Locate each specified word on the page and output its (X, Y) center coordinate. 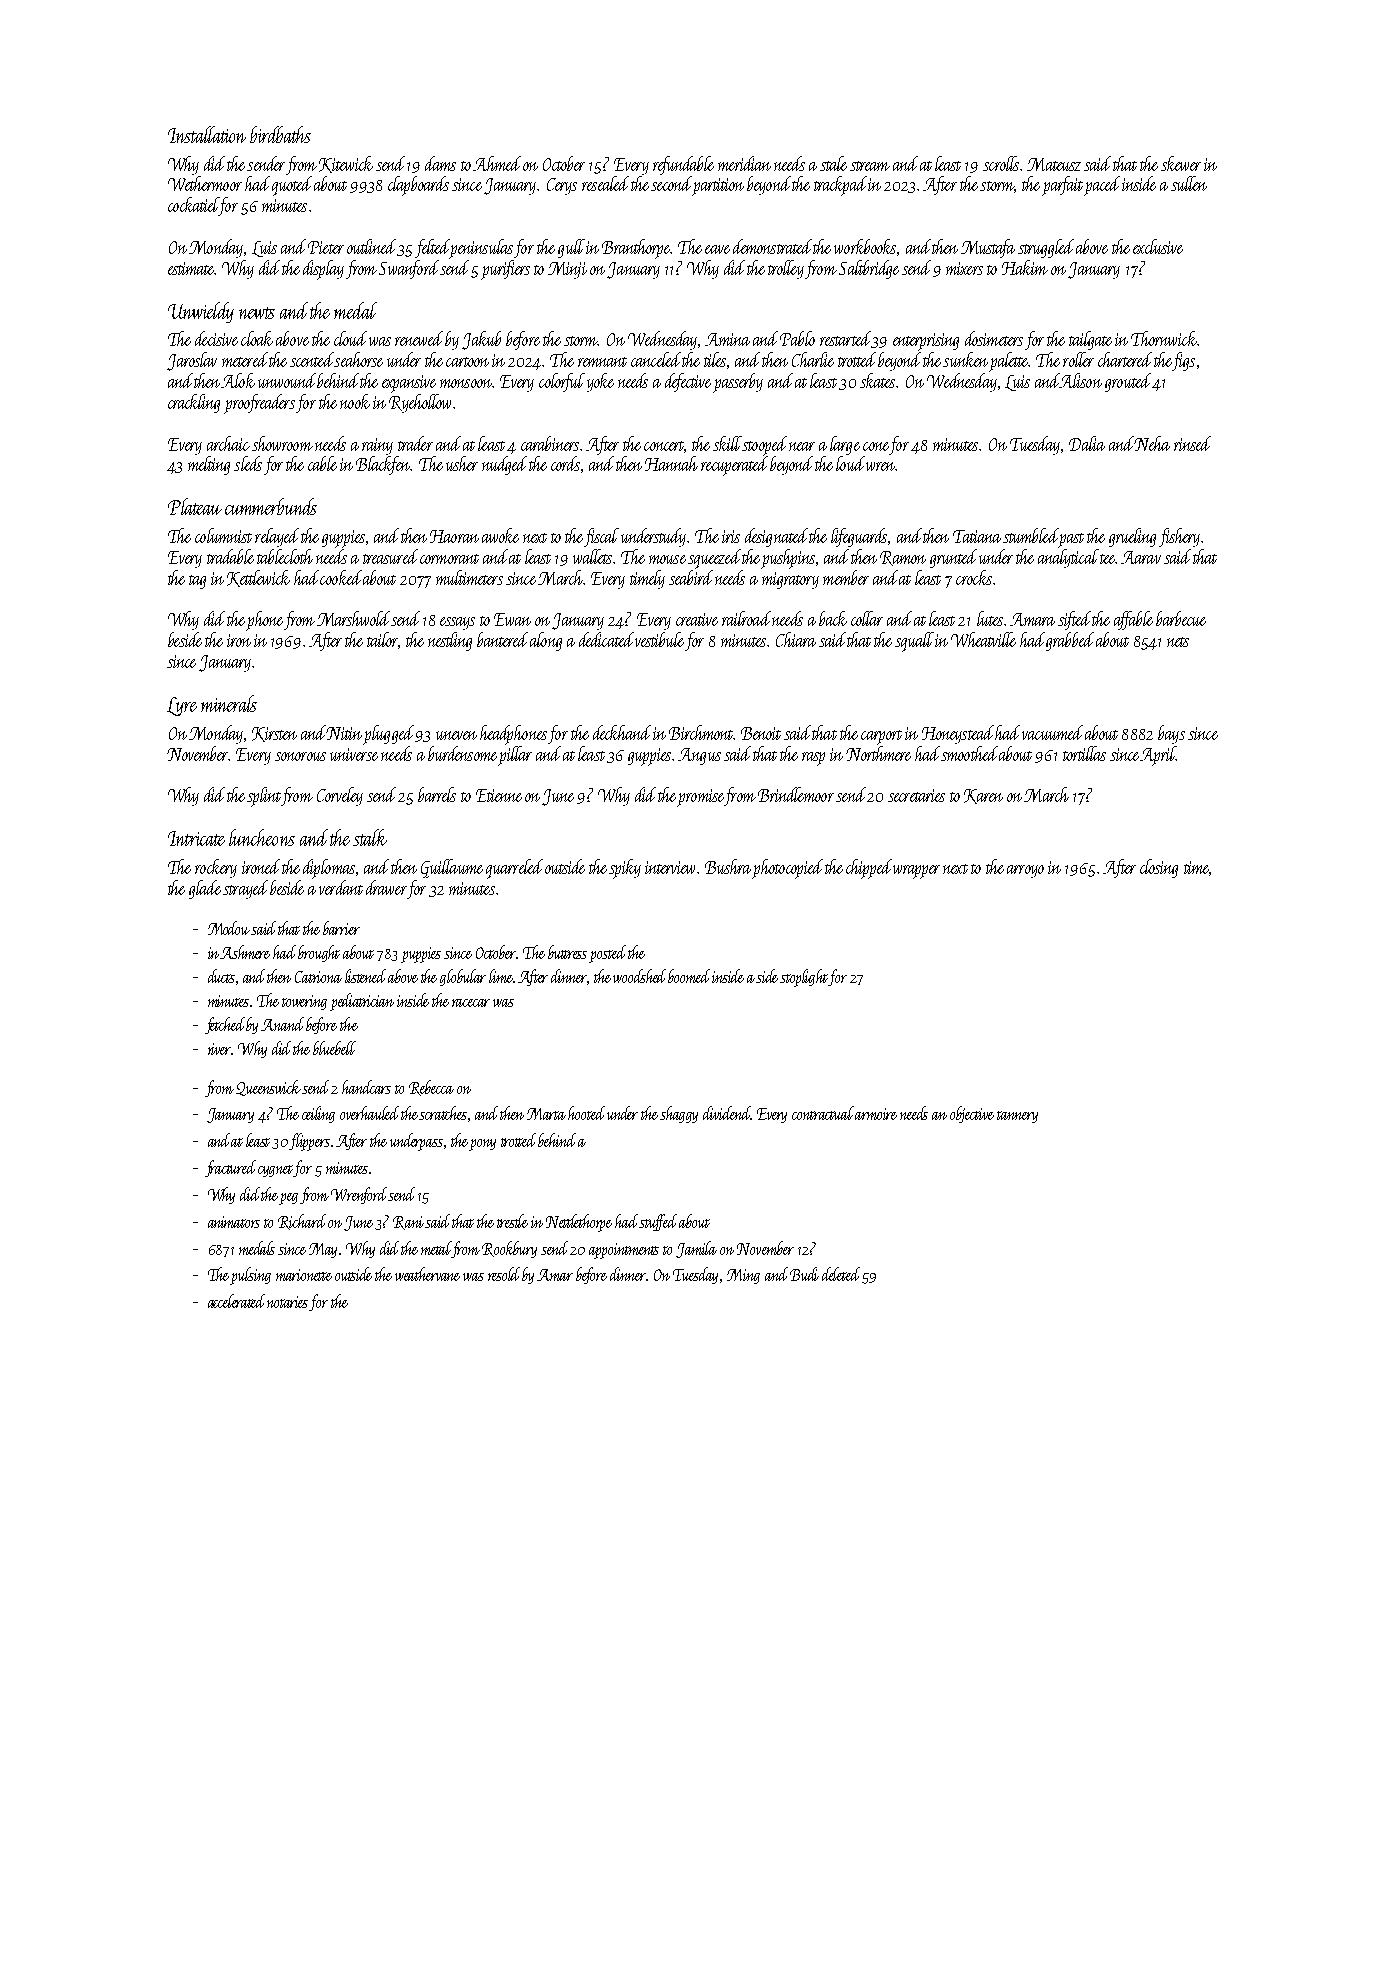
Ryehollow (420, 403)
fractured (230, 1168)
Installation (207, 134)
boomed (689, 976)
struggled (1046, 248)
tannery (1017, 1117)
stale (833, 163)
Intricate (196, 838)
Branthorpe (636, 249)
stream (870, 166)
